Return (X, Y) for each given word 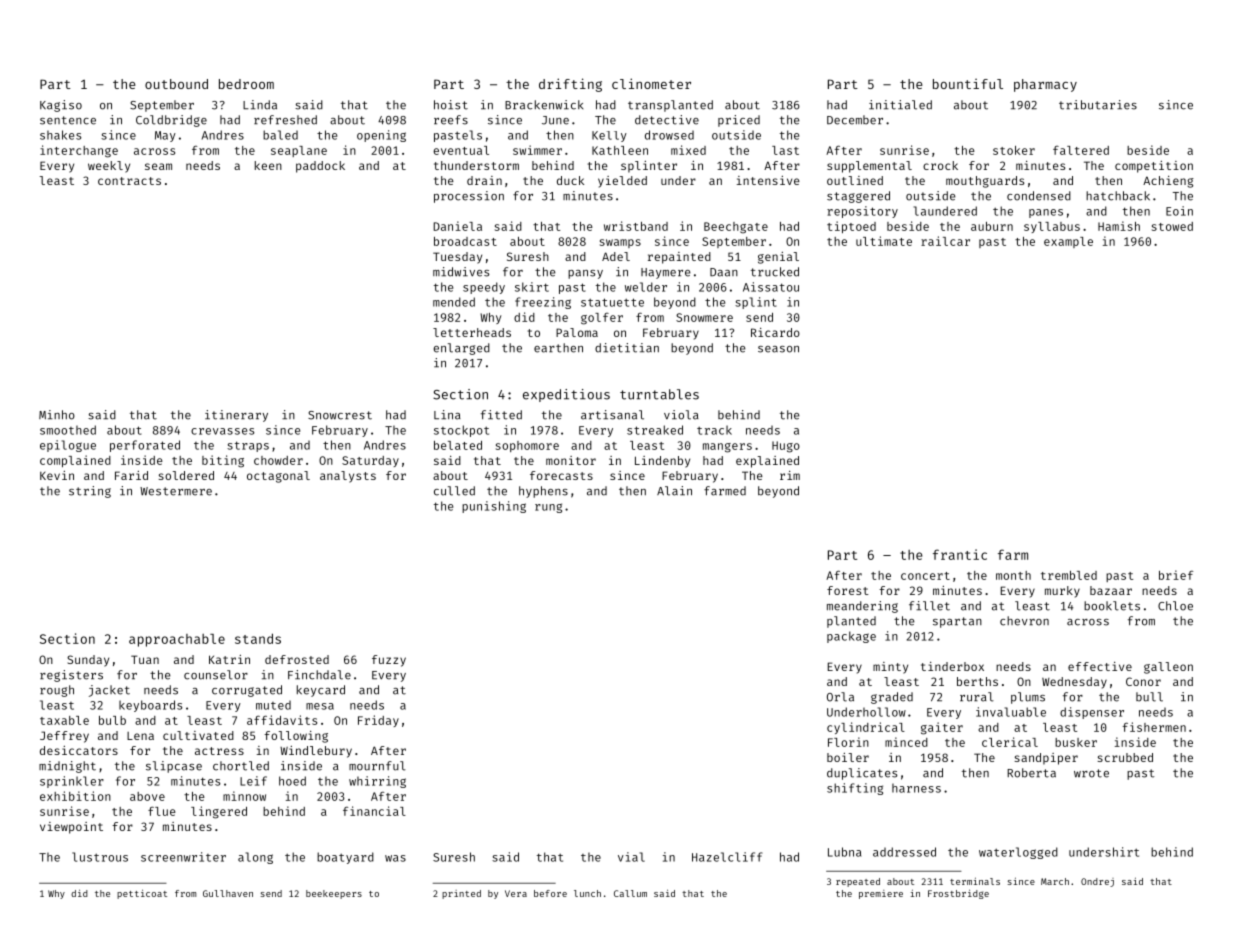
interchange (79, 151)
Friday (378, 721)
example (1068, 242)
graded (892, 698)
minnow (244, 796)
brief (1176, 575)
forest (848, 590)
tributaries (1098, 105)
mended (454, 302)
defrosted (297, 659)
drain (484, 180)
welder (646, 287)
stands (258, 638)
